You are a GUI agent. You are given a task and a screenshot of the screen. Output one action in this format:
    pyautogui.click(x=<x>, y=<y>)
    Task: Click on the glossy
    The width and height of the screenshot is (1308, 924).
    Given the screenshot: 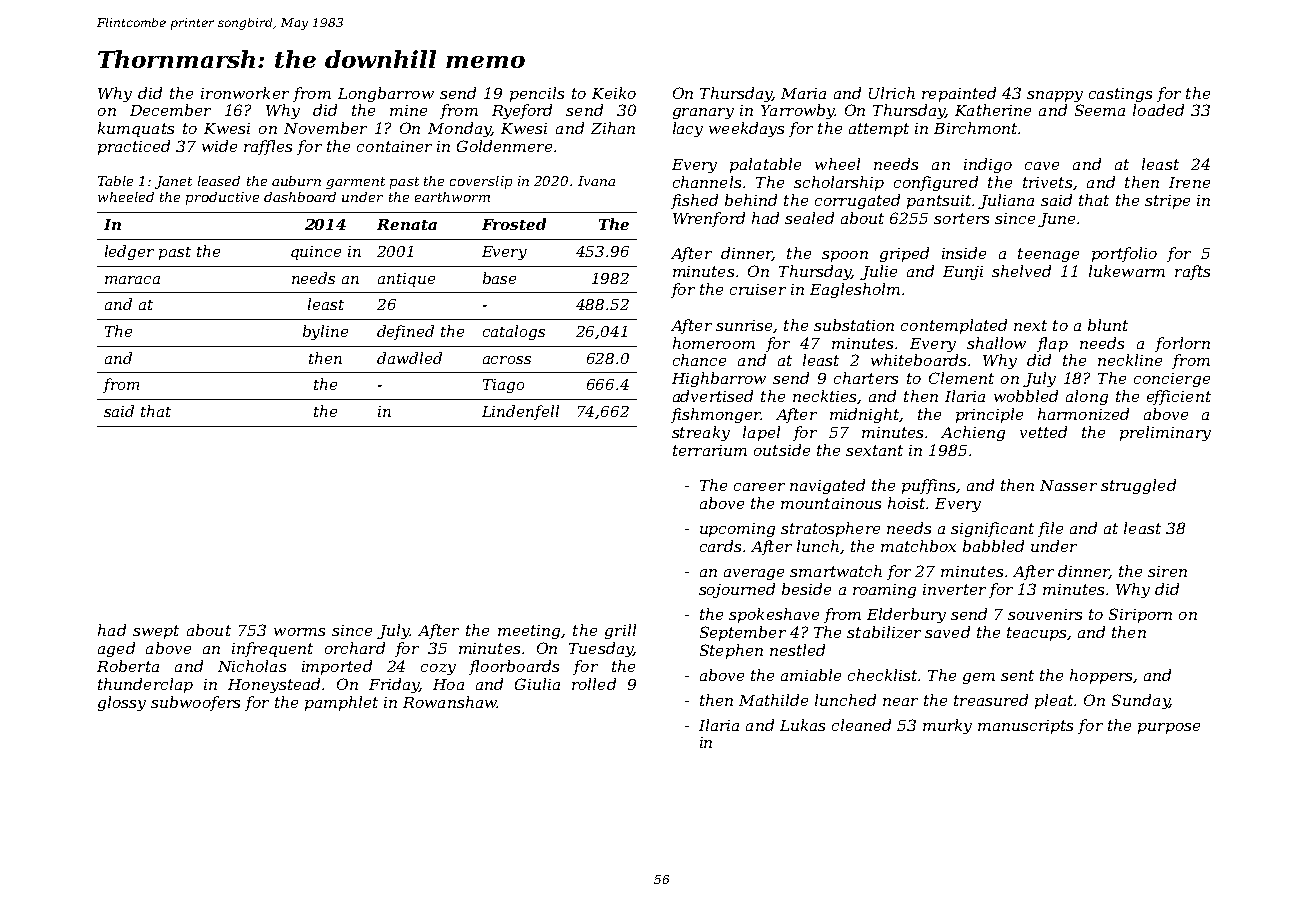 What is the action you would take?
    pyautogui.click(x=122, y=703)
